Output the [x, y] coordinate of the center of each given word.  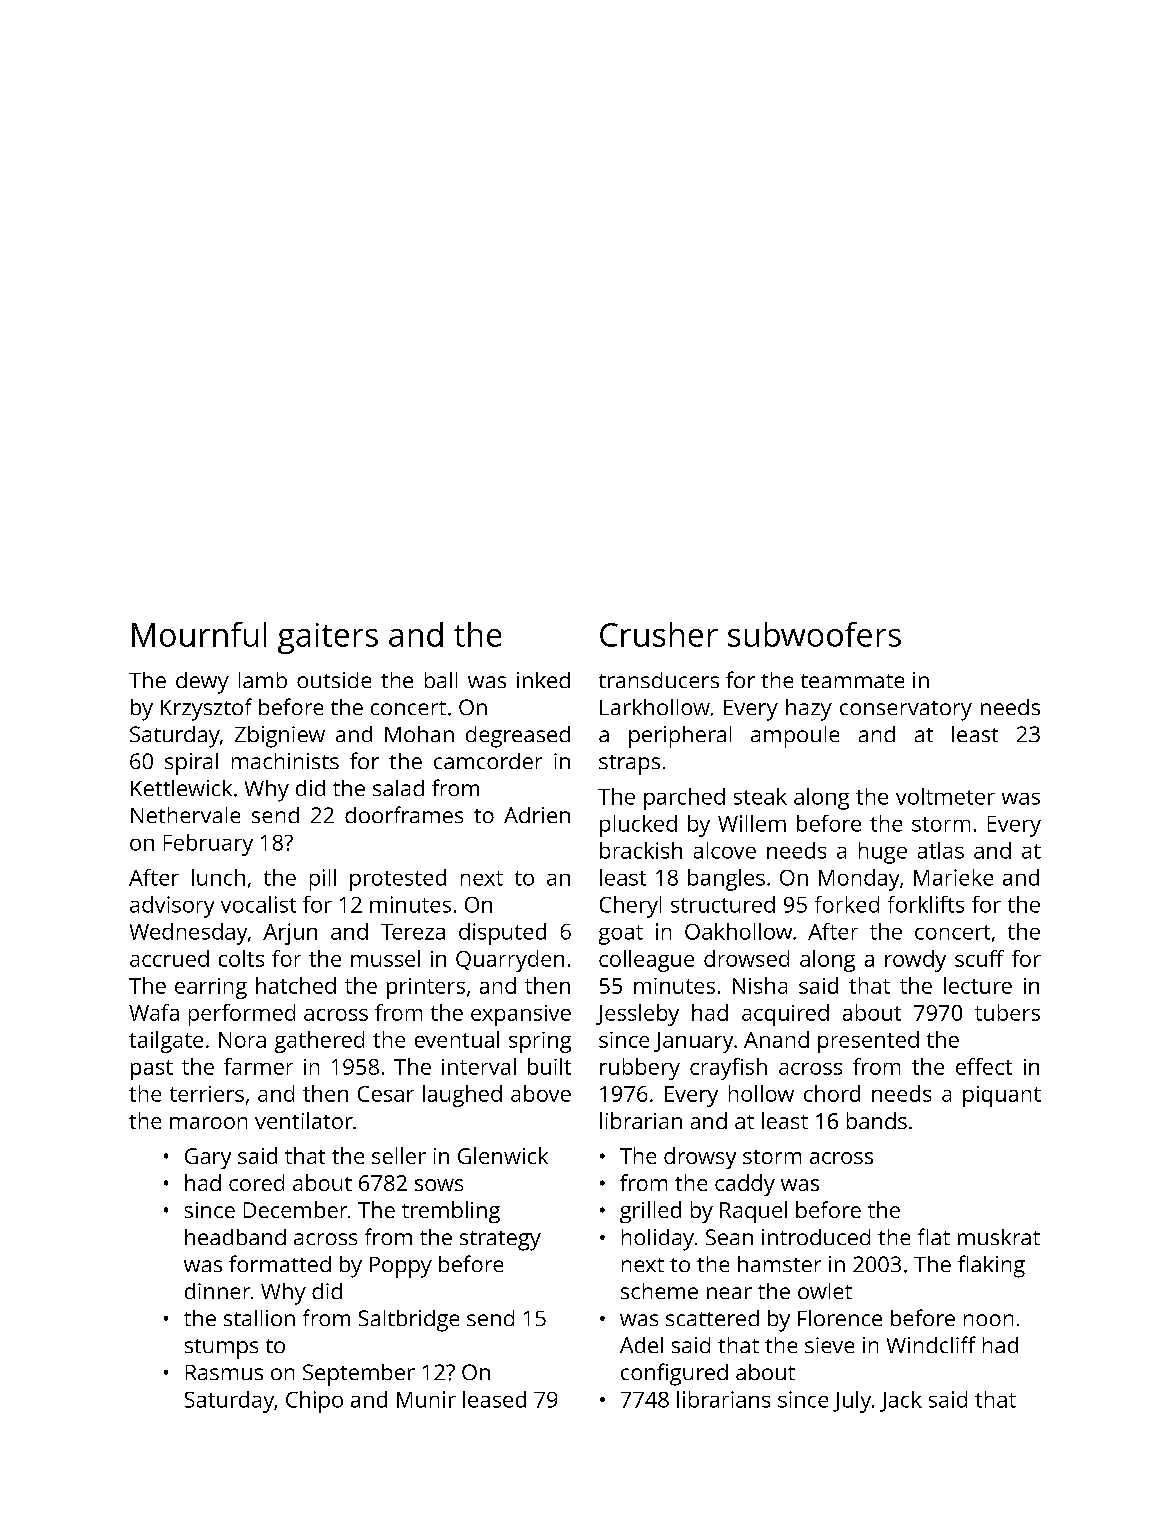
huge [883, 853]
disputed [502, 934]
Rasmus [224, 1372]
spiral [191, 764]
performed [242, 1015]
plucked [638, 826]
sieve [829, 1345]
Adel [641, 1345]
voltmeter [945, 796]
